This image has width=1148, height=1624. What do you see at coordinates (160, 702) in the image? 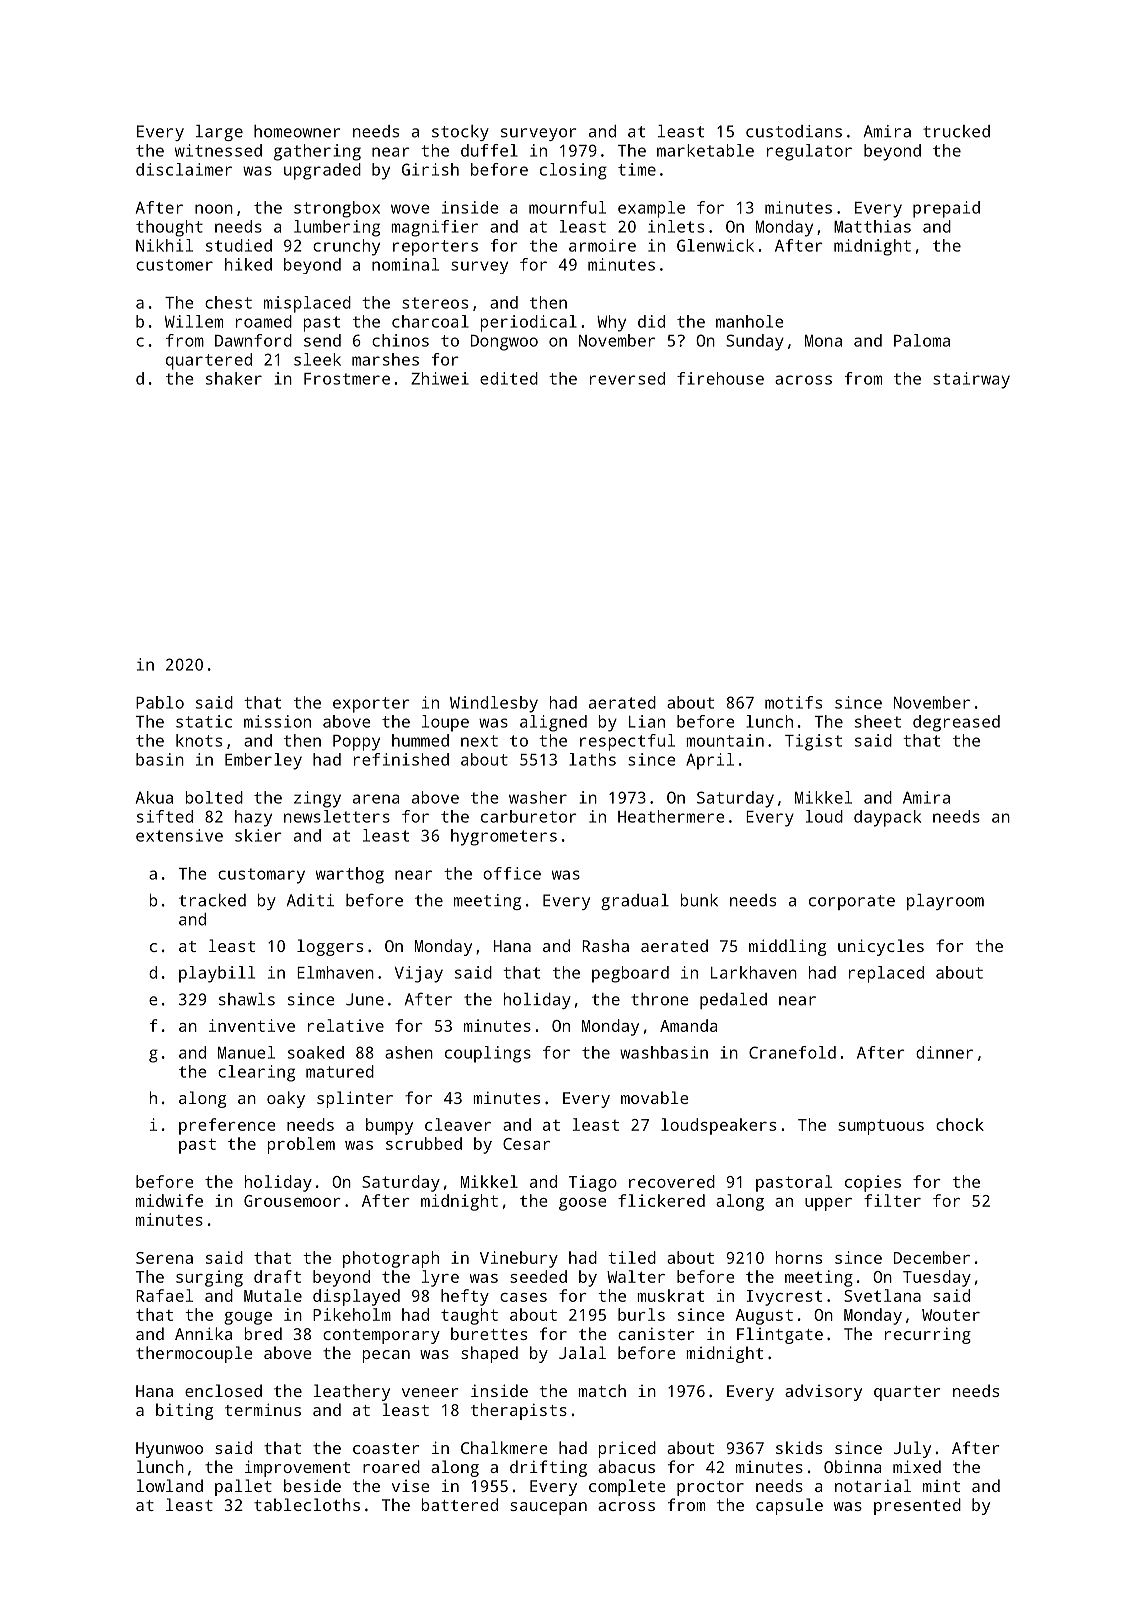
I see `Pablo` at bounding box center [160, 702].
